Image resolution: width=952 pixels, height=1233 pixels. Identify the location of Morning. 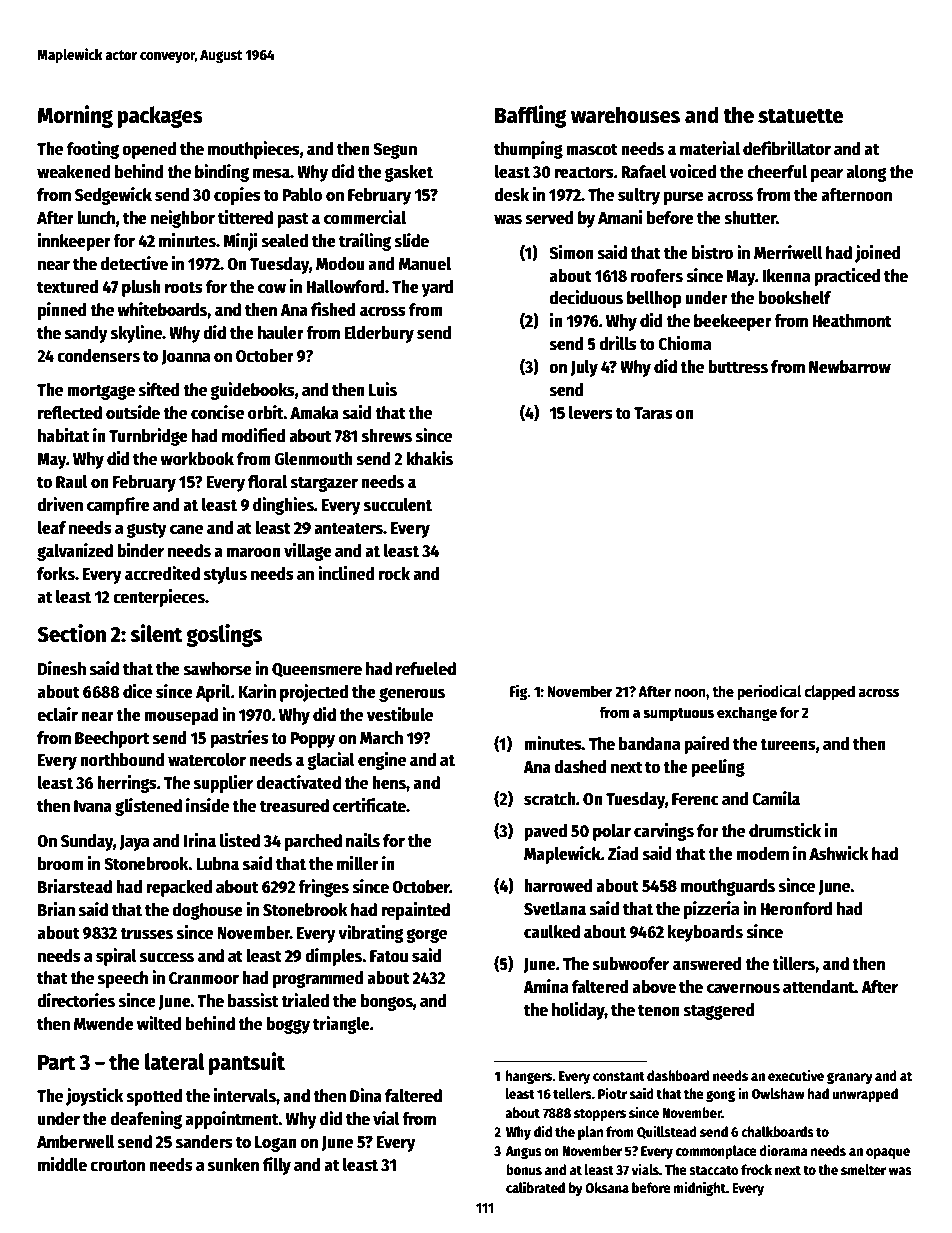
(75, 116).
